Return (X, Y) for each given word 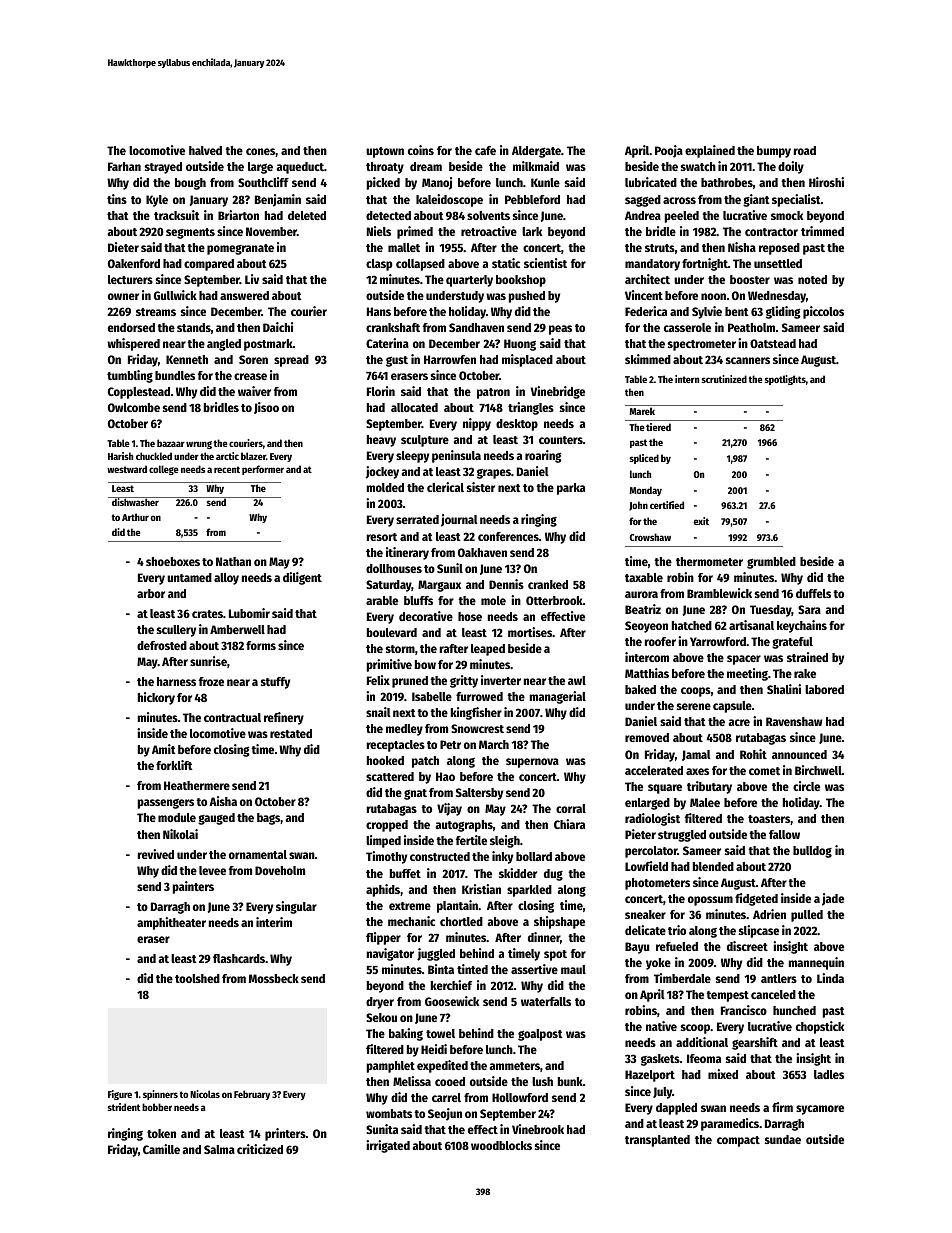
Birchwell (818, 770)
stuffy (275, 683)
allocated (414, 407)
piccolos (823, 312)
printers (285, 1134)
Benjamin (278, 200)
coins (421, 150)
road (805, 150)
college (164, 470)
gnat (415, 794)
